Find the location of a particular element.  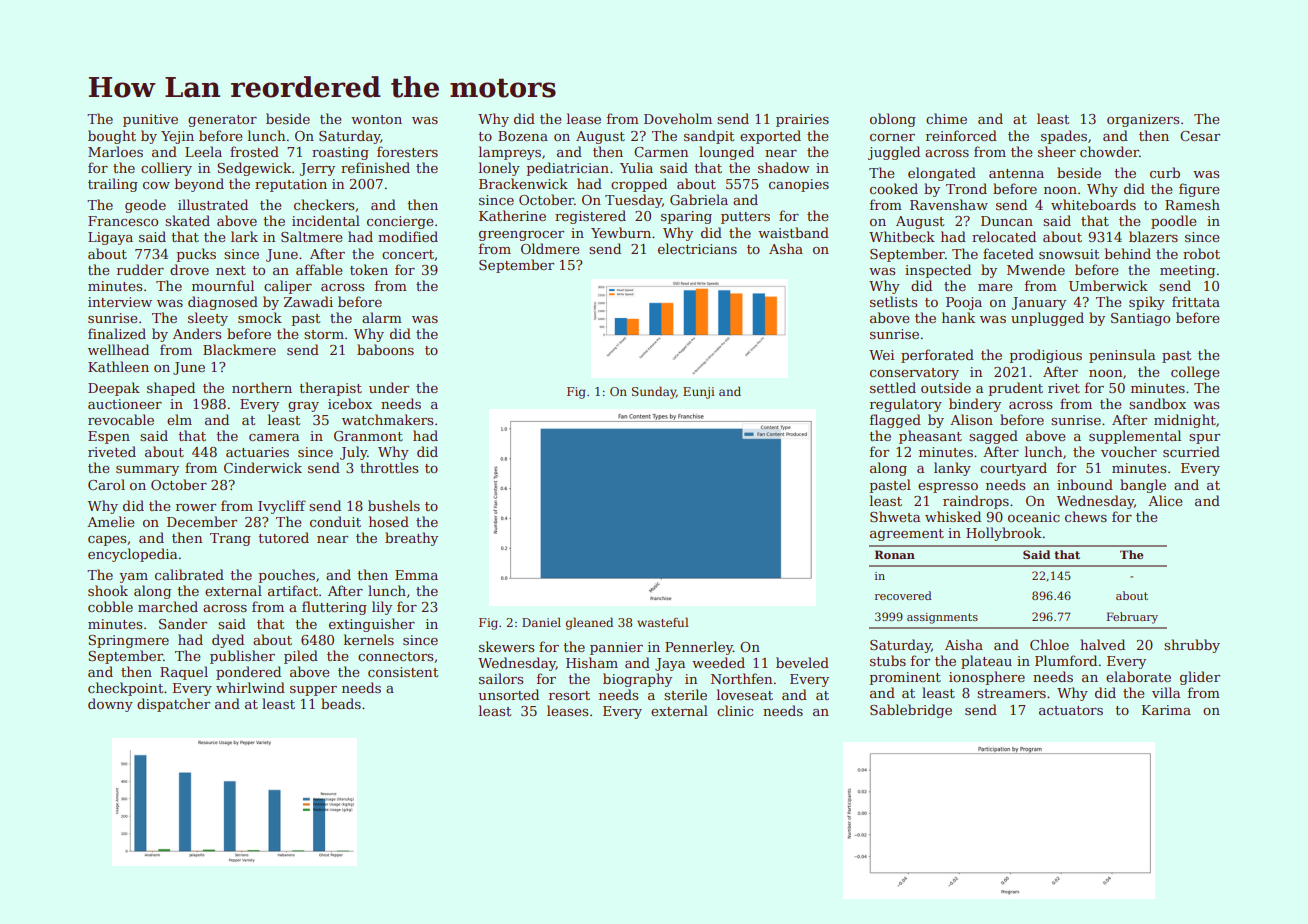

finalized is located at coordinates (117, 333).
